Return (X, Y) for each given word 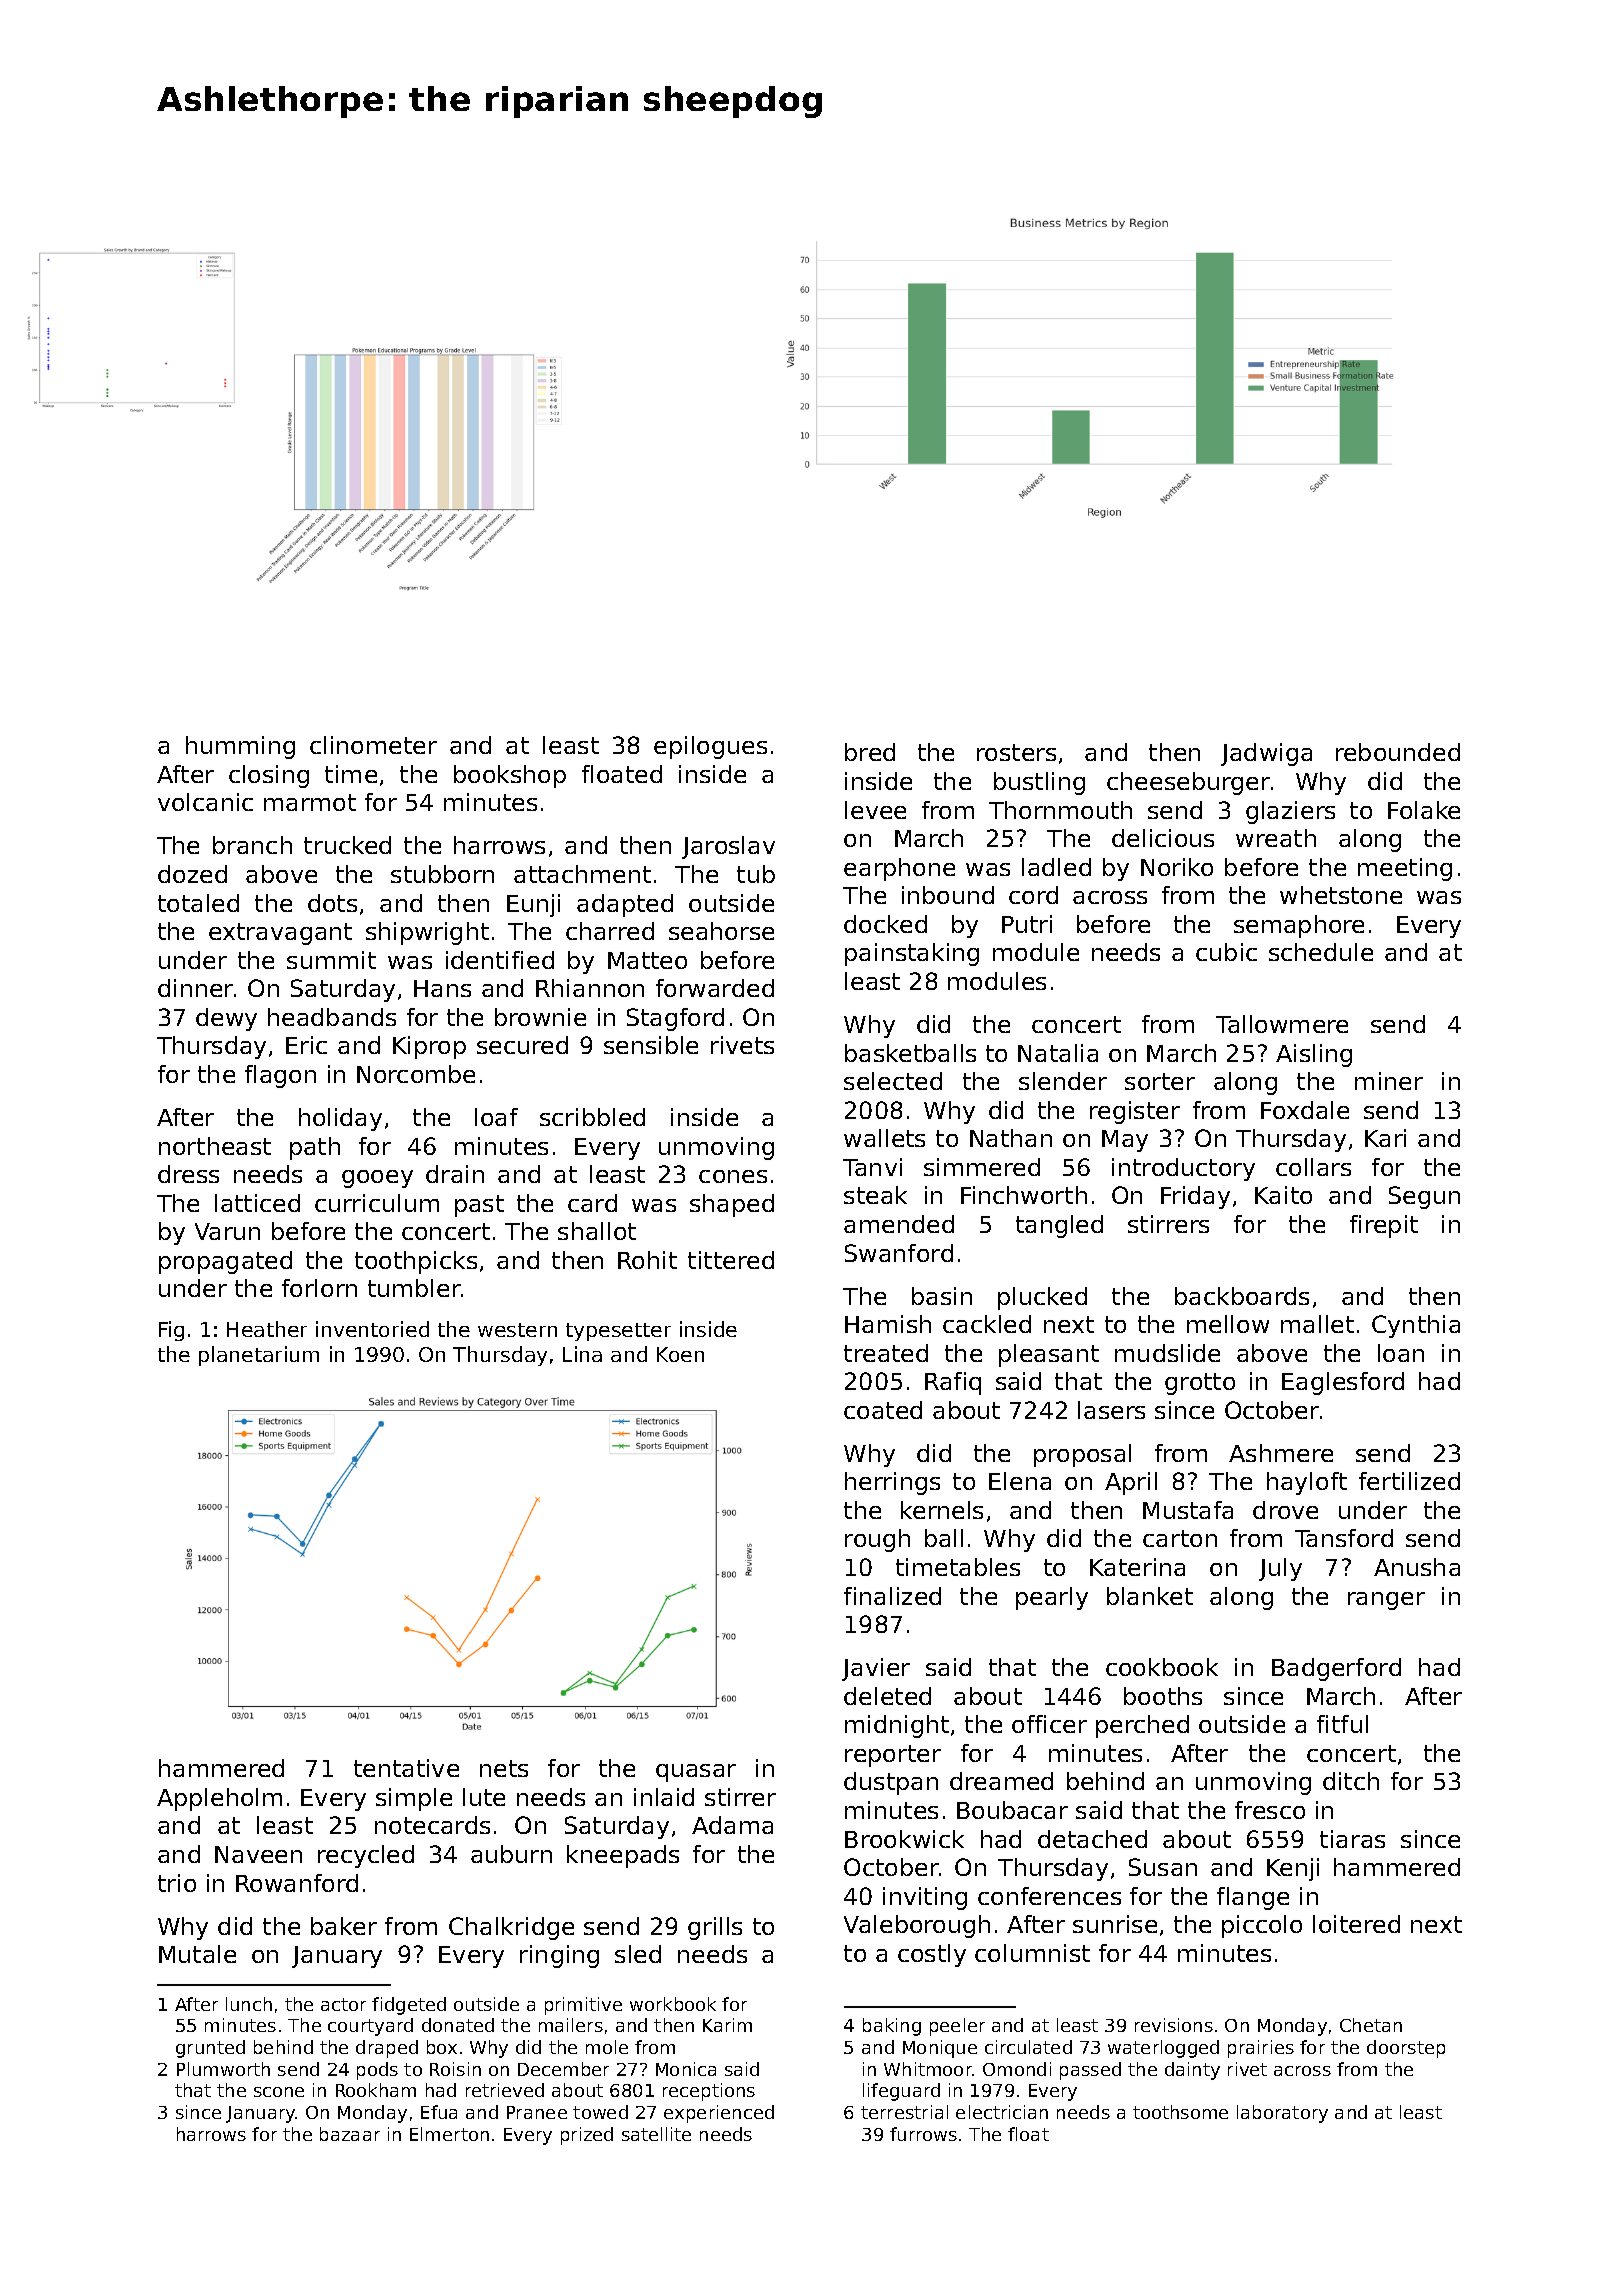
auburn (511, 1854)
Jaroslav (728, 847)
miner (1389, 1081)
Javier (876, 1669)
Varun (227, 1231)
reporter (893, 1756)
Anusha (1417, 1567)
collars (1313, 1167)
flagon (280, 1076)
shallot (597, 1231)
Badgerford (1336, 1669)
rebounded (1398, 752)
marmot (310, 802)
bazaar (350, 2134)
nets (504, 1768)
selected (893, 1081)
